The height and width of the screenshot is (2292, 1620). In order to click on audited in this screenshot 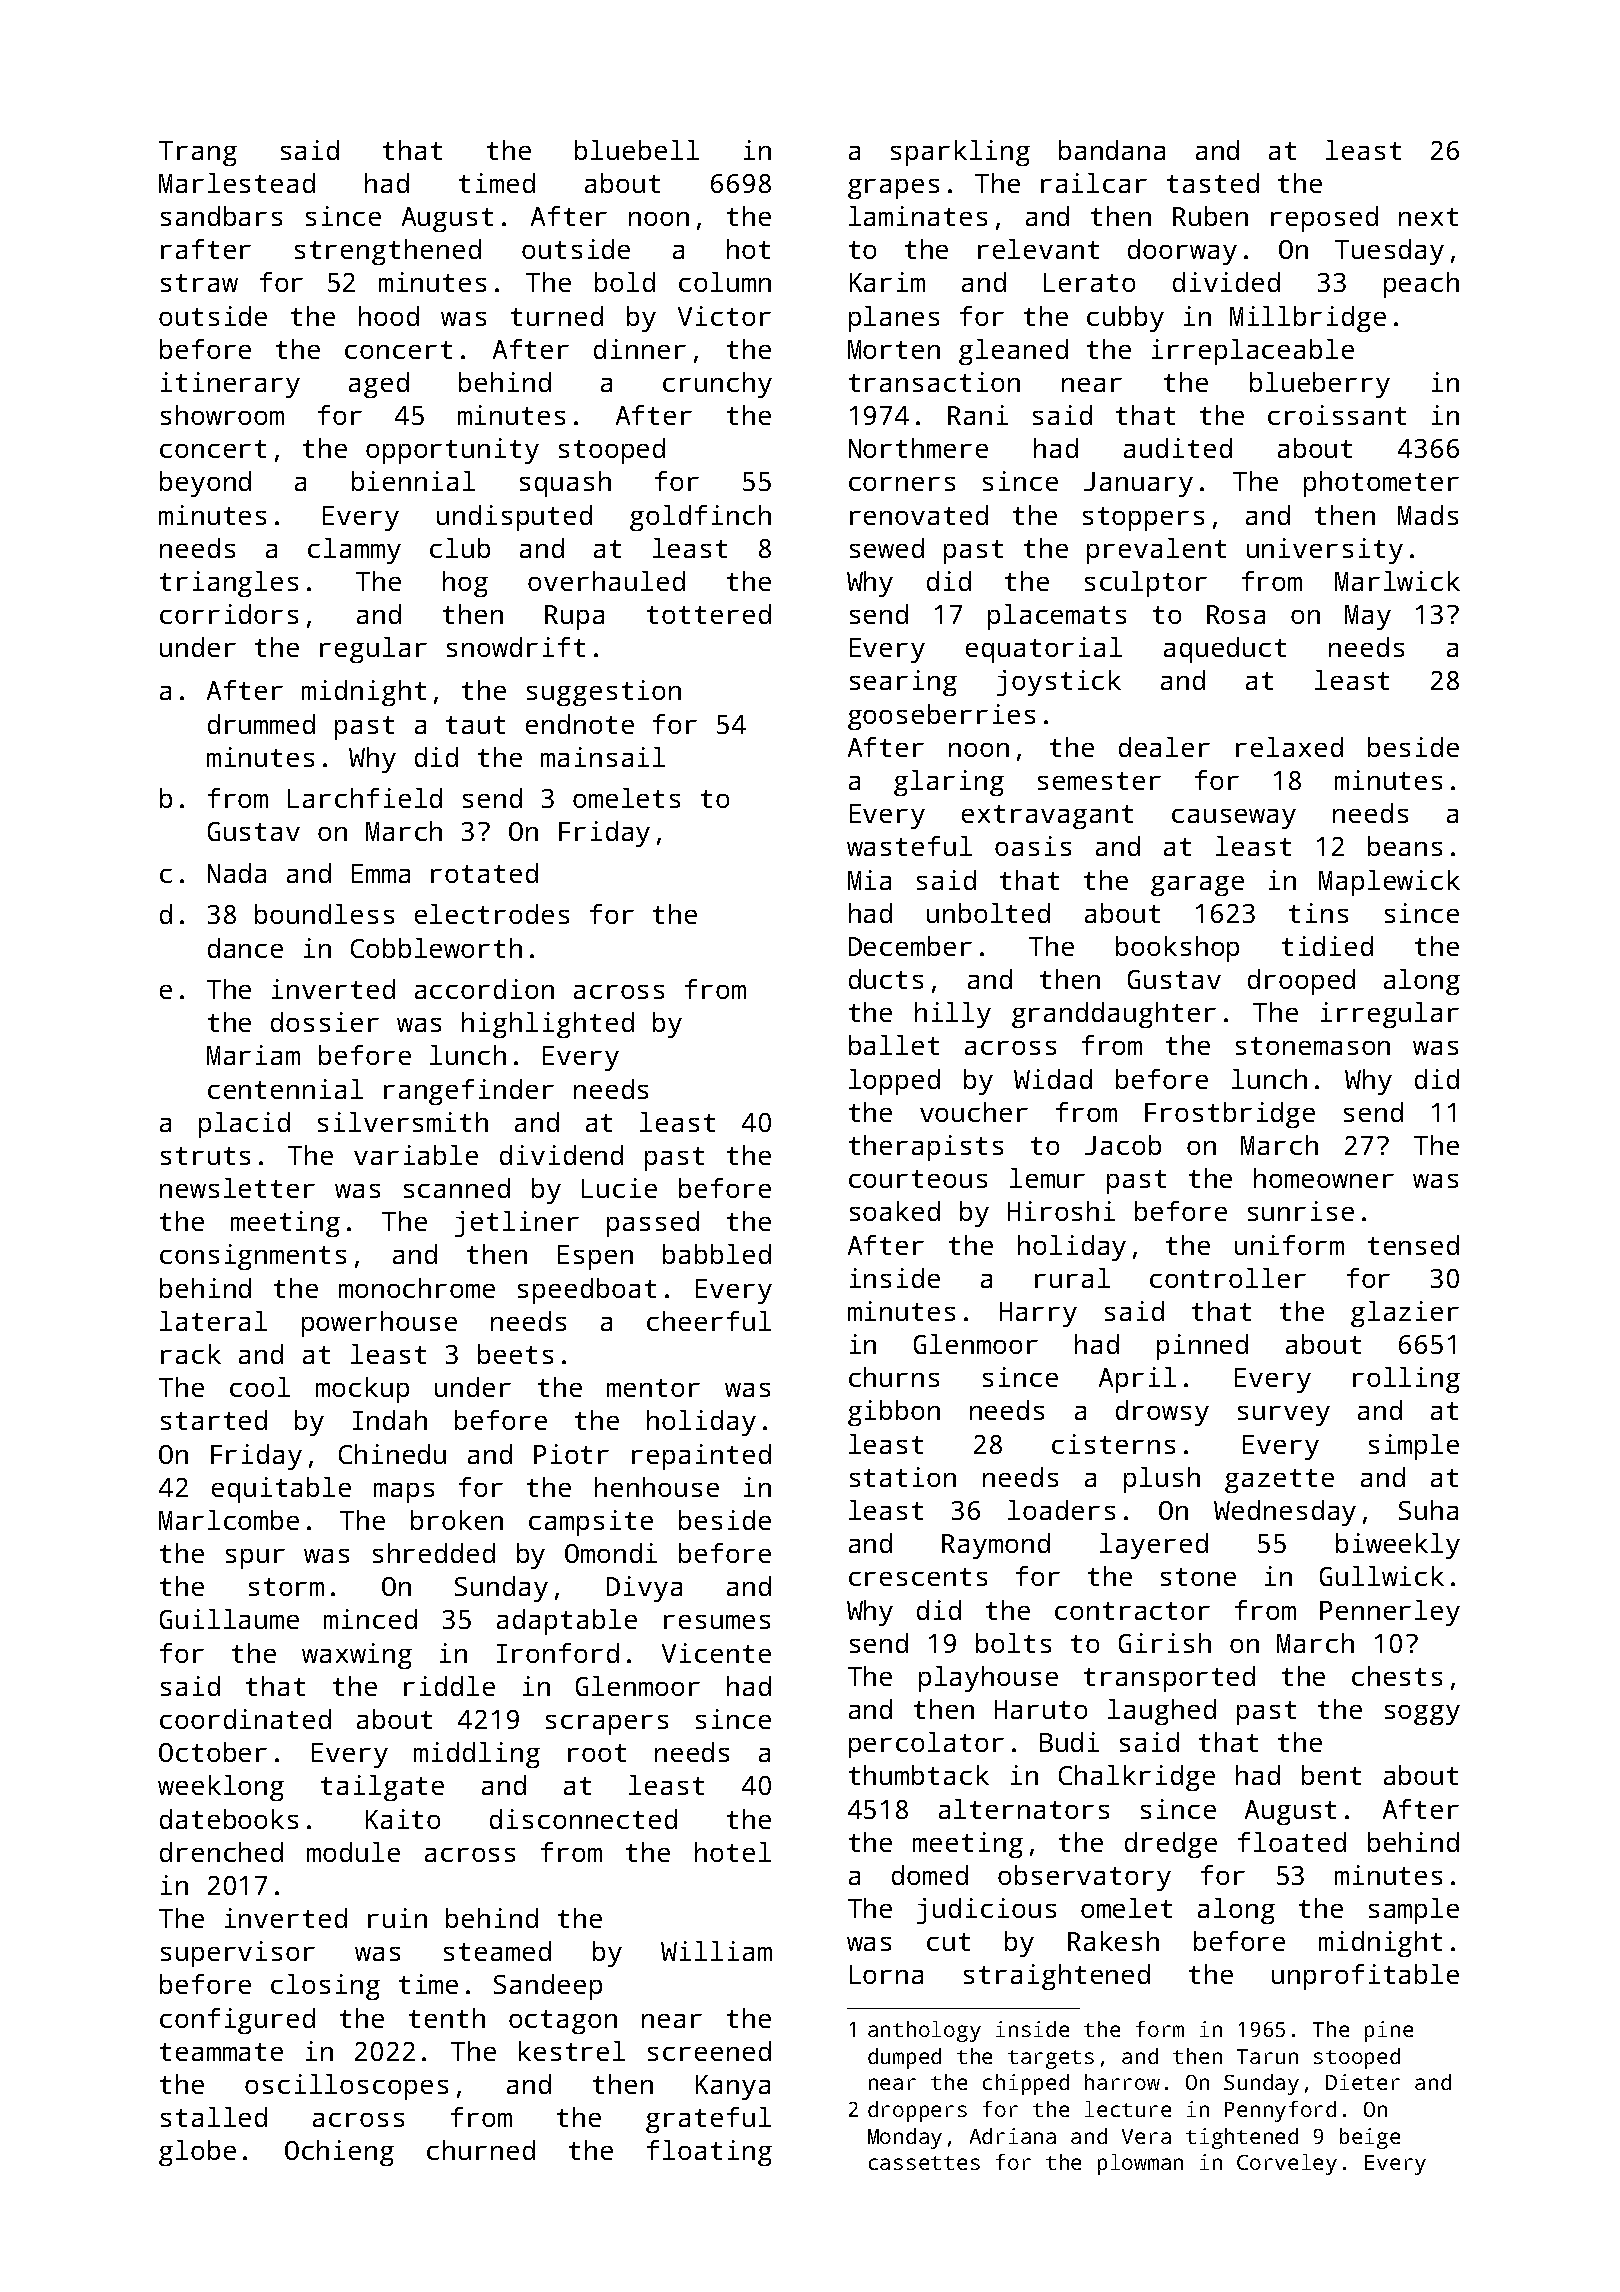, I will do `click(1178, 448)`.
